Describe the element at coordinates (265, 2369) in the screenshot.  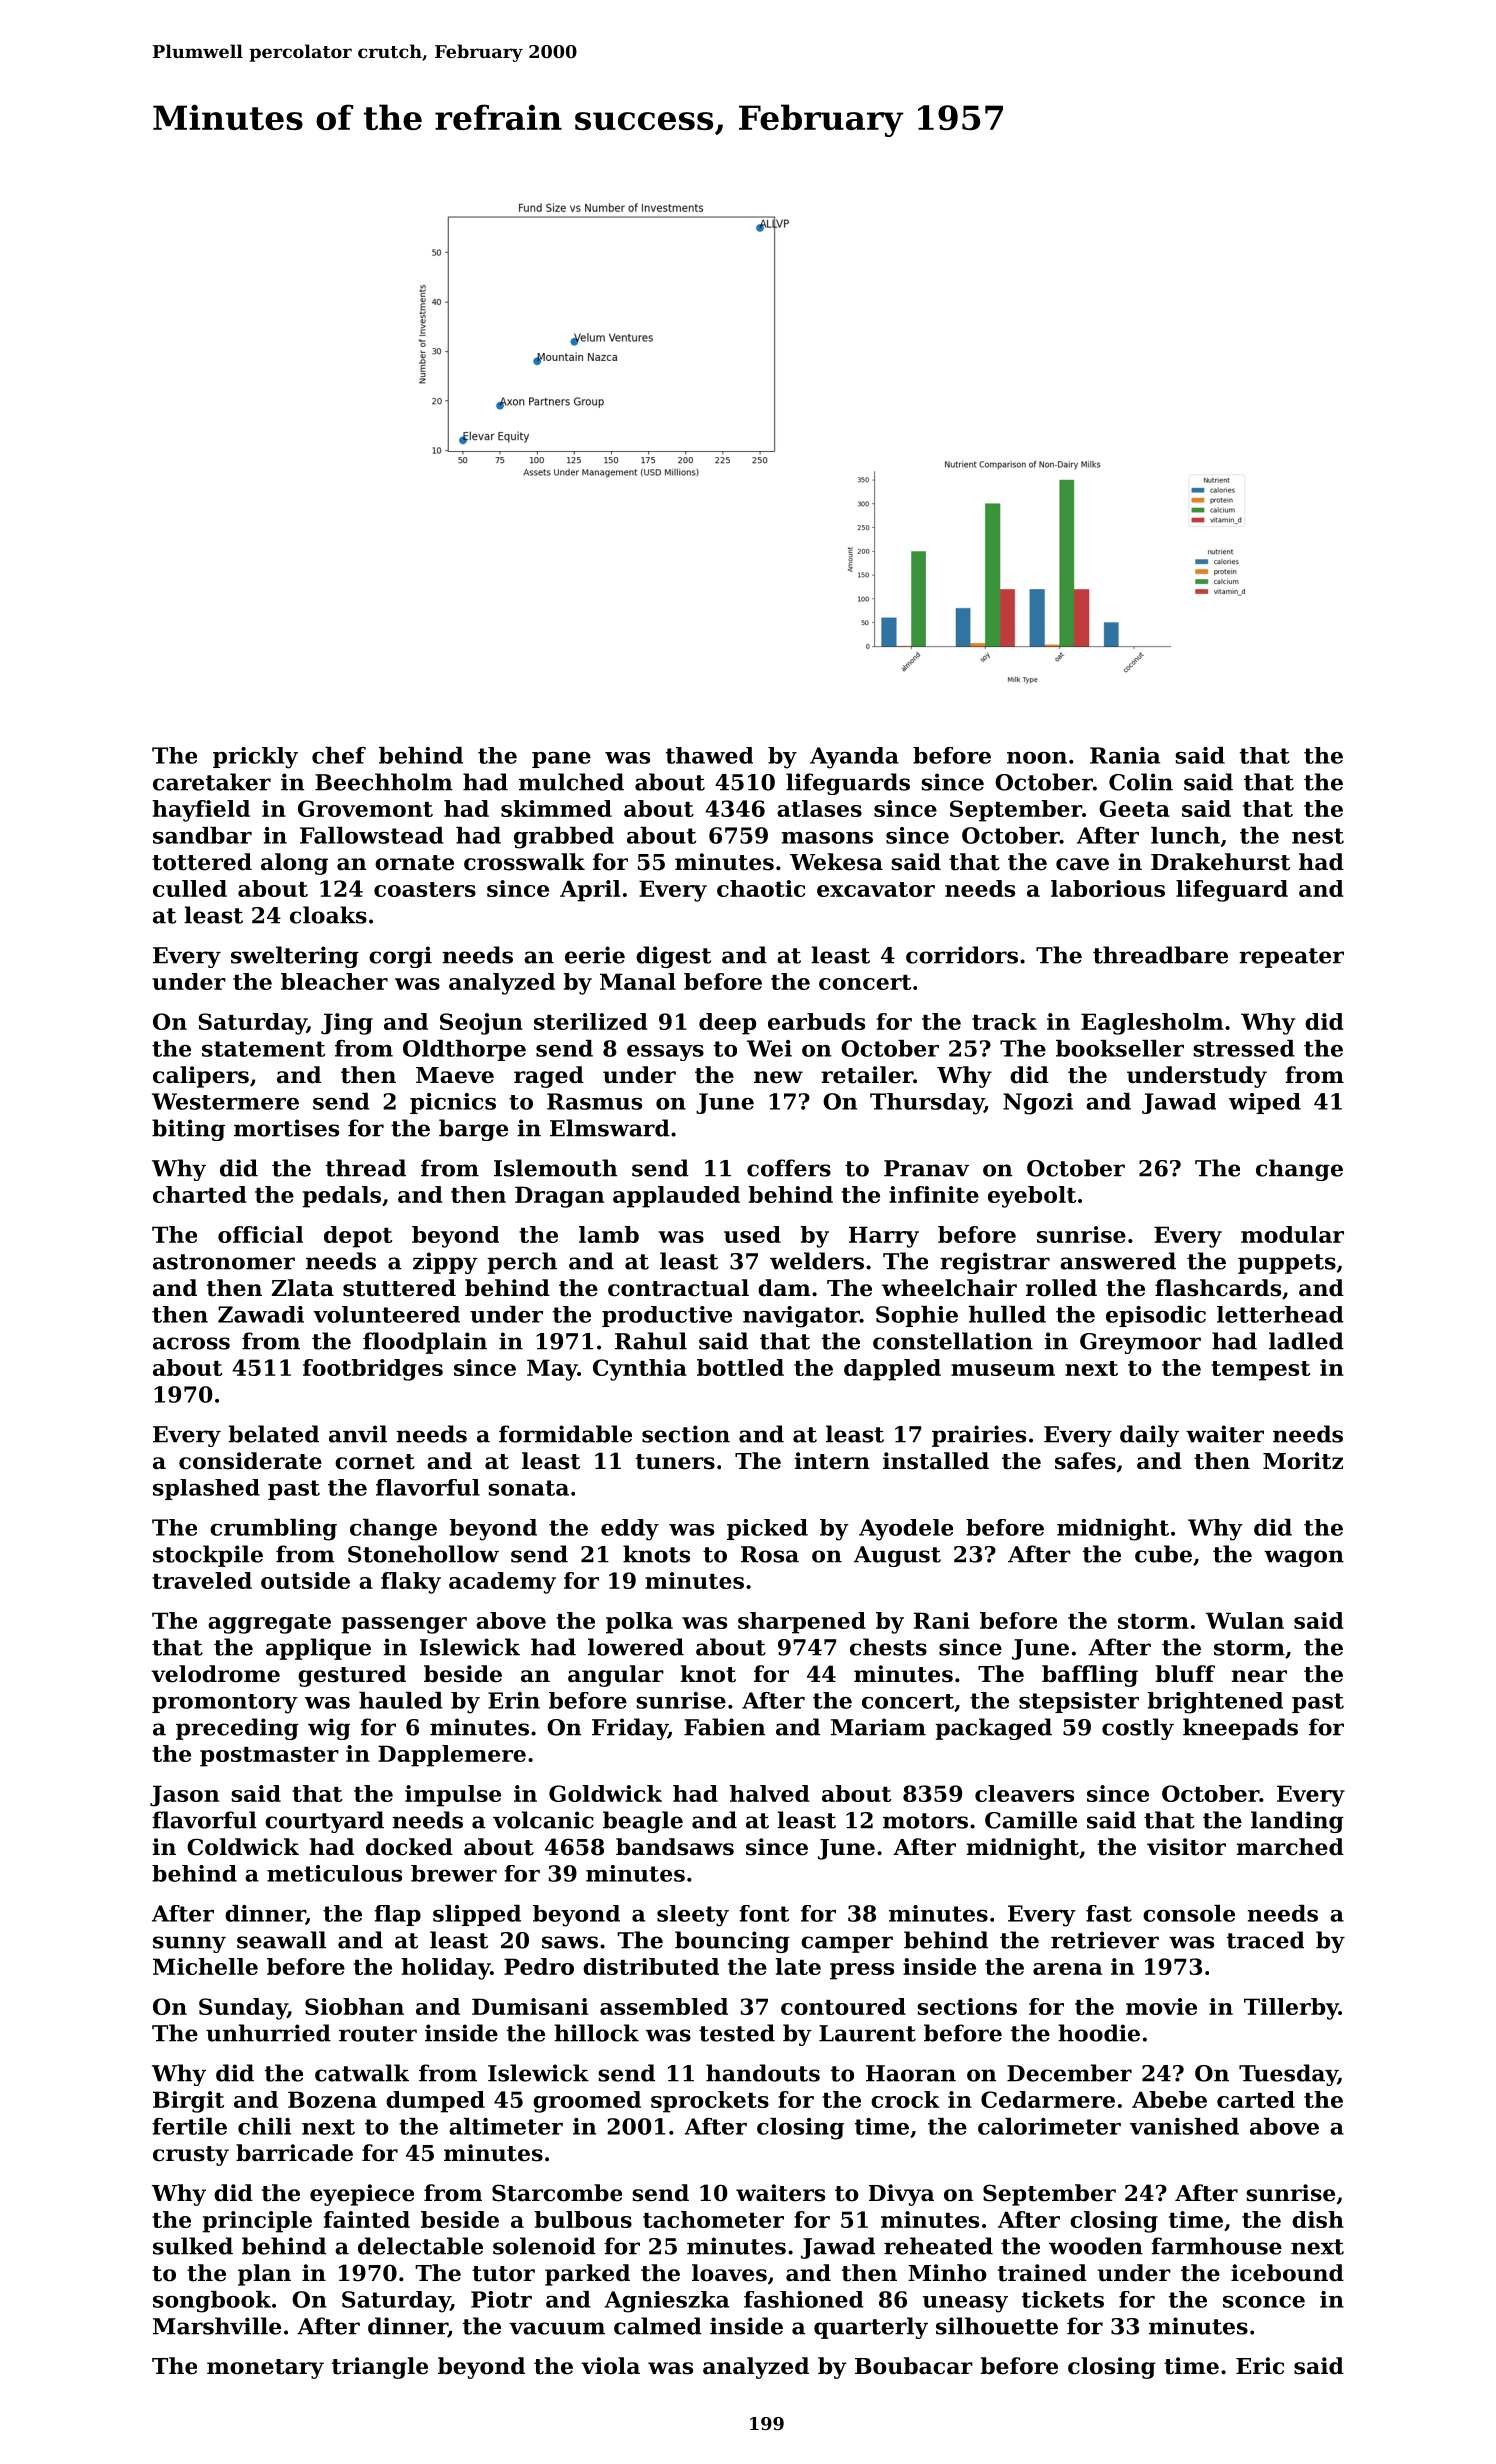
I see `monetary` at that location.
